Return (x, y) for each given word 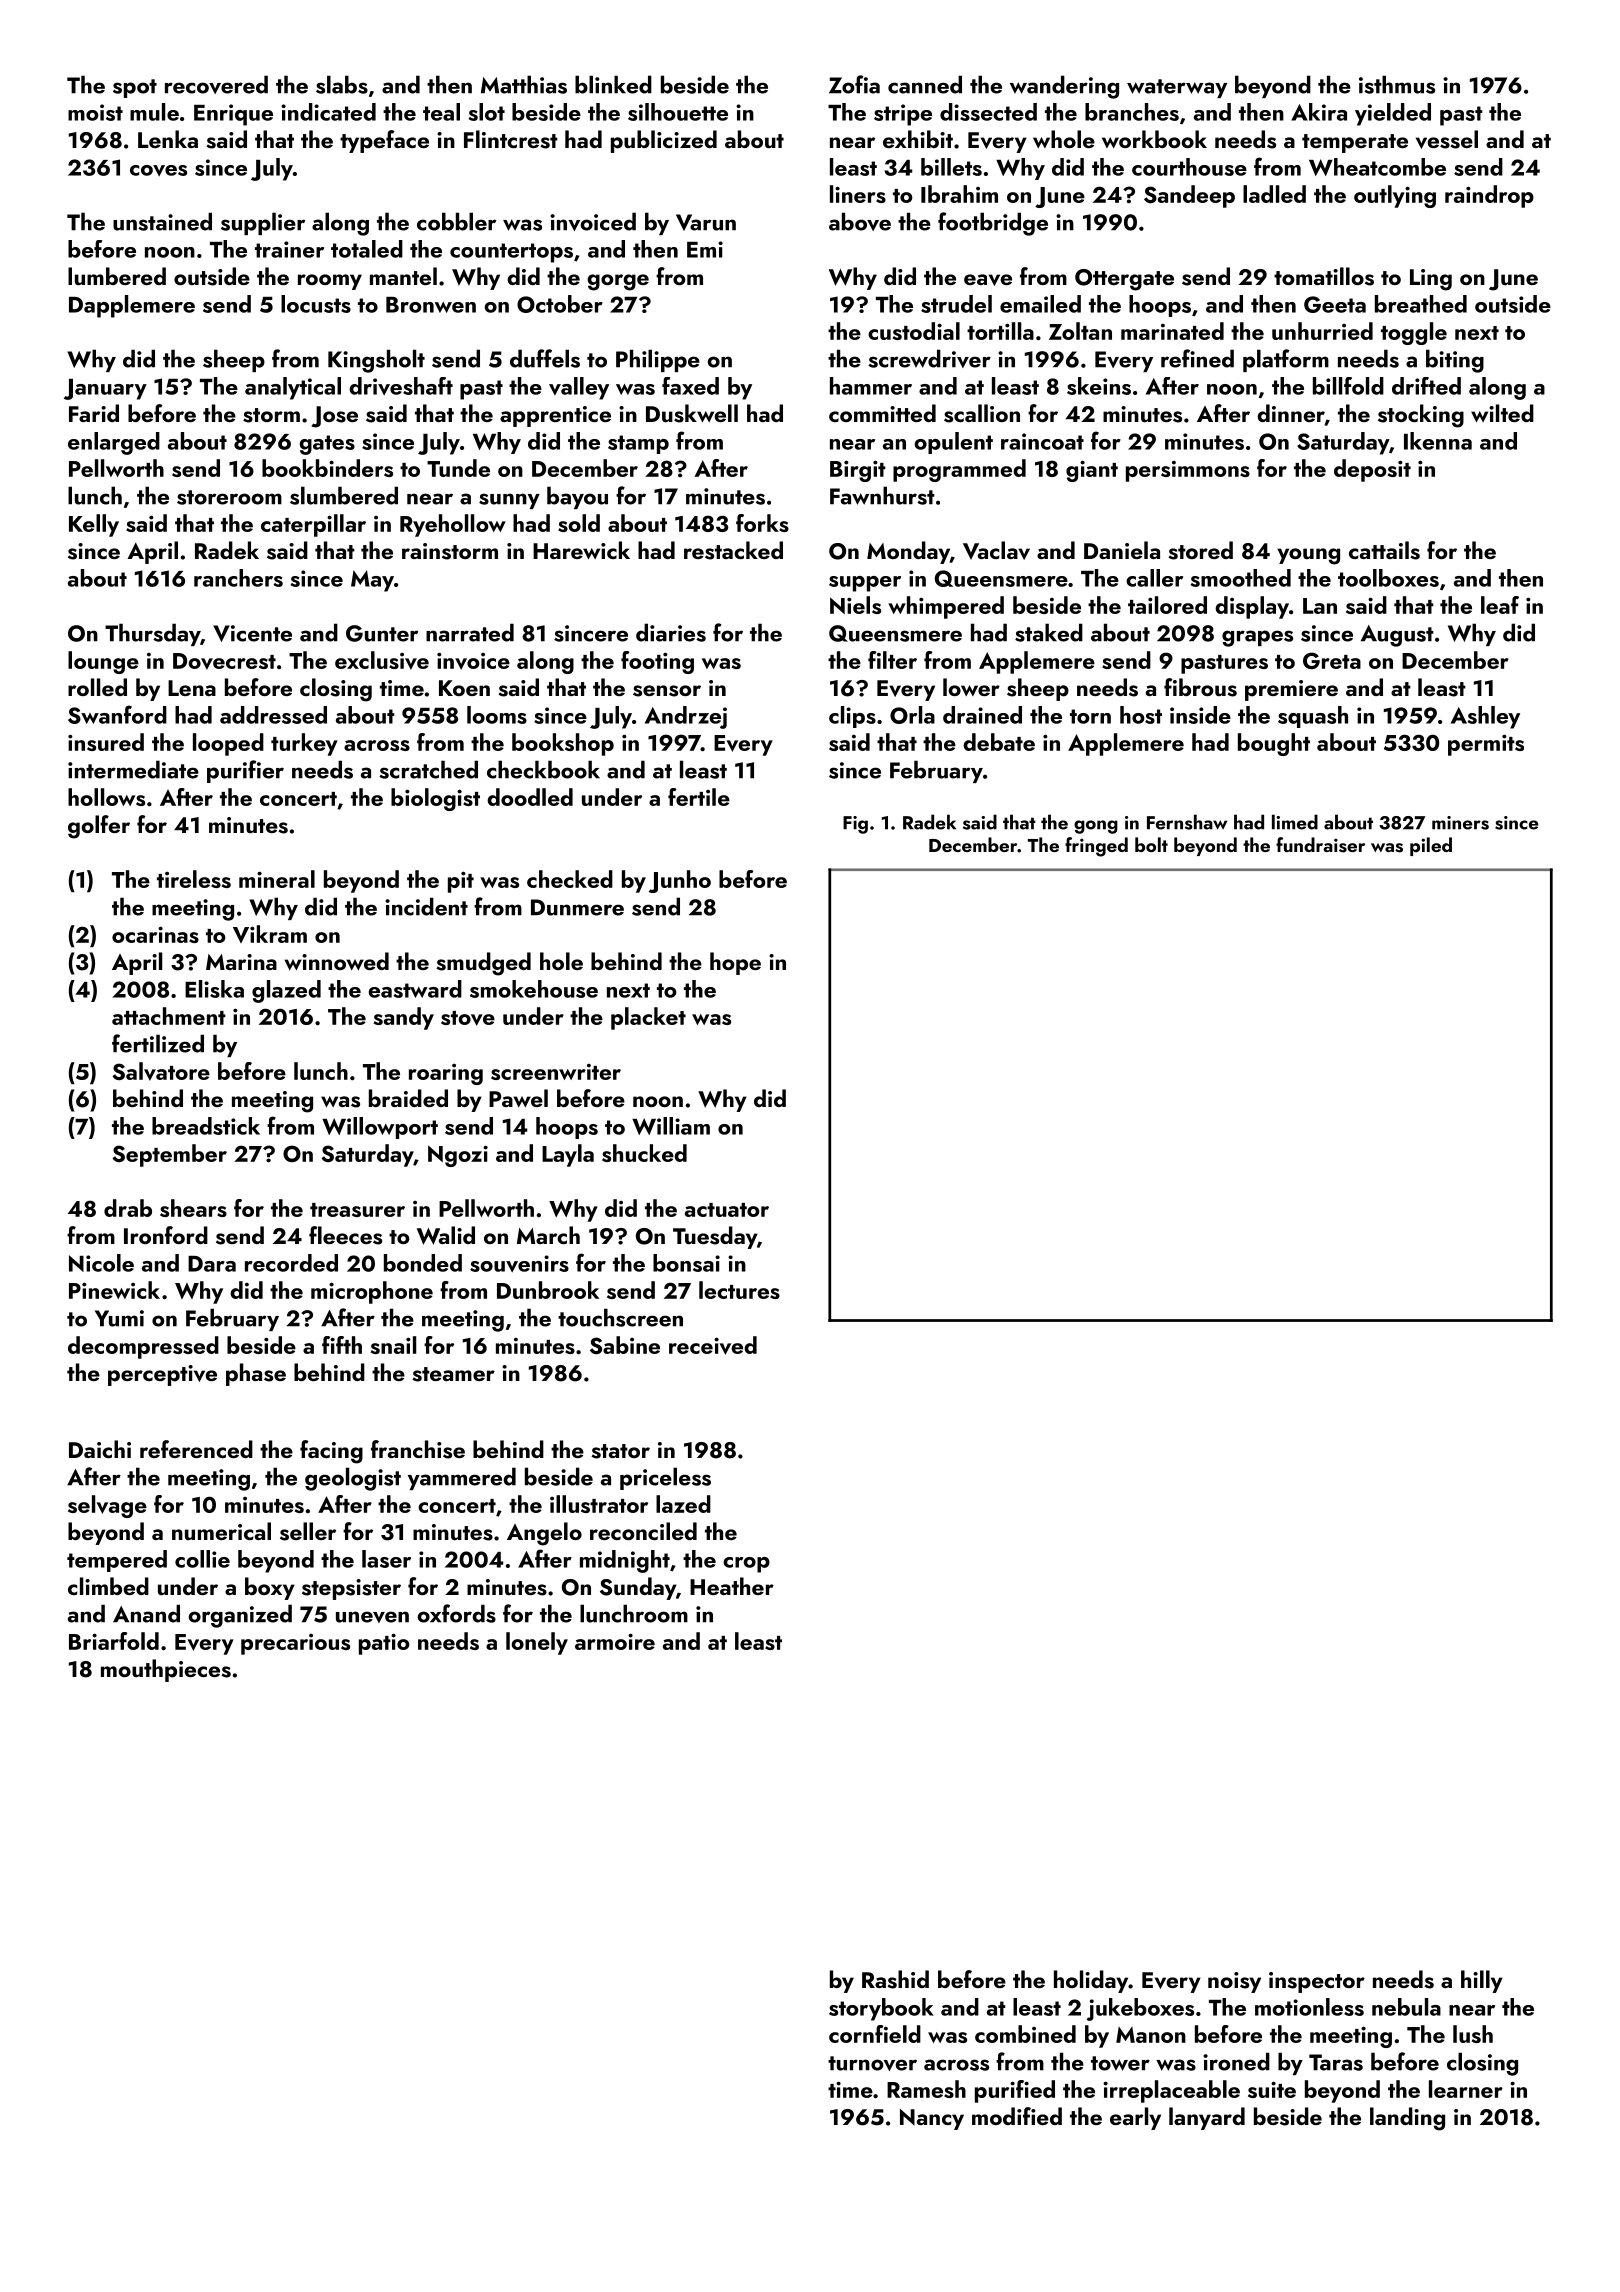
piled (1431, 846)
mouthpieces (166, 1670)
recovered (216, 84)
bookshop (563, 744)
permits (1486, 745)
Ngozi (458, 1156)
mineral (277, 879)
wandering (1064, 87)
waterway (1177, 88)
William (671, 1126)
